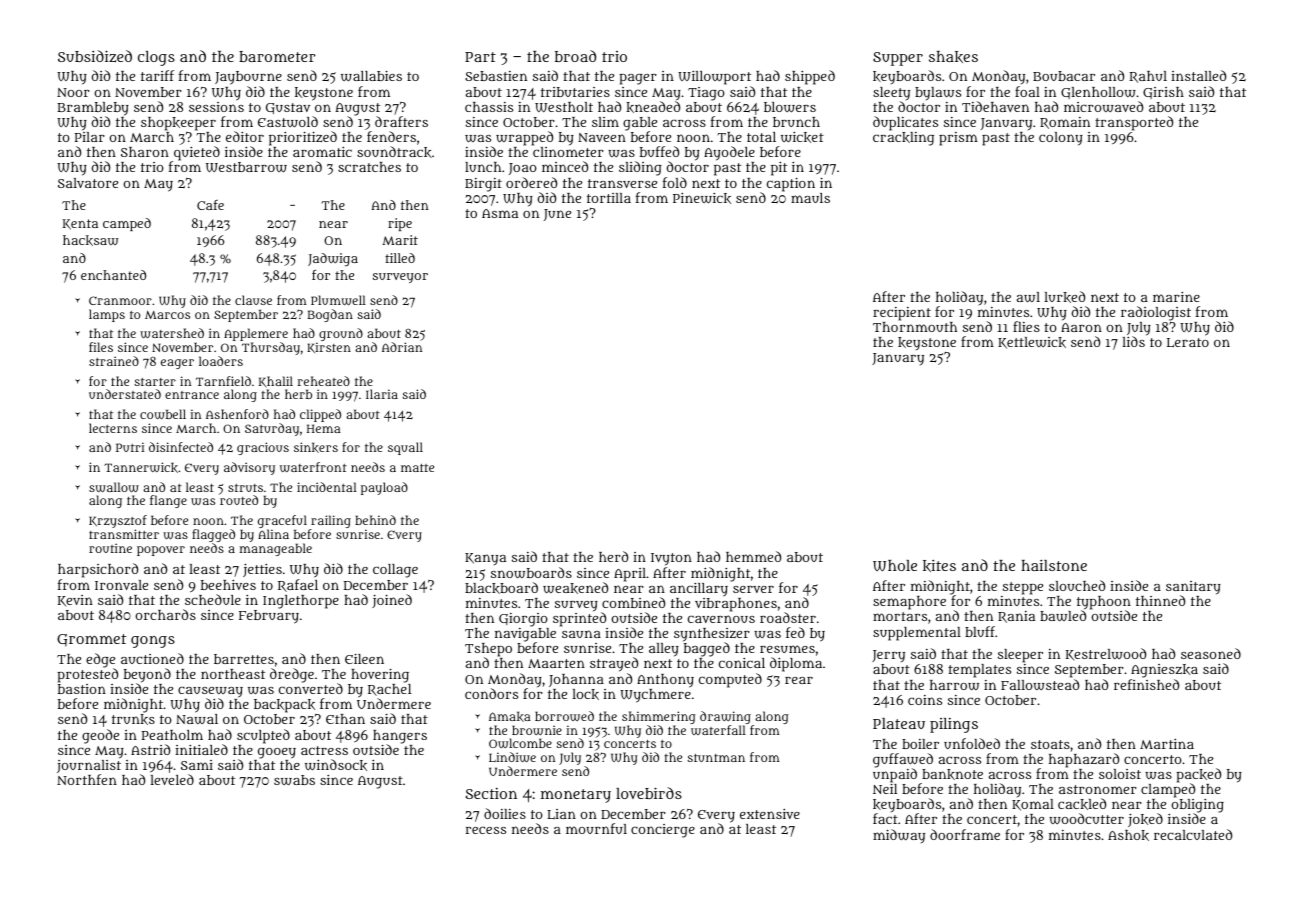 The width and height of the screenshot is (1308, 924). Describe the element at coordinates (1054, 565) in the screenshot. I see `hailstone` at that location.
